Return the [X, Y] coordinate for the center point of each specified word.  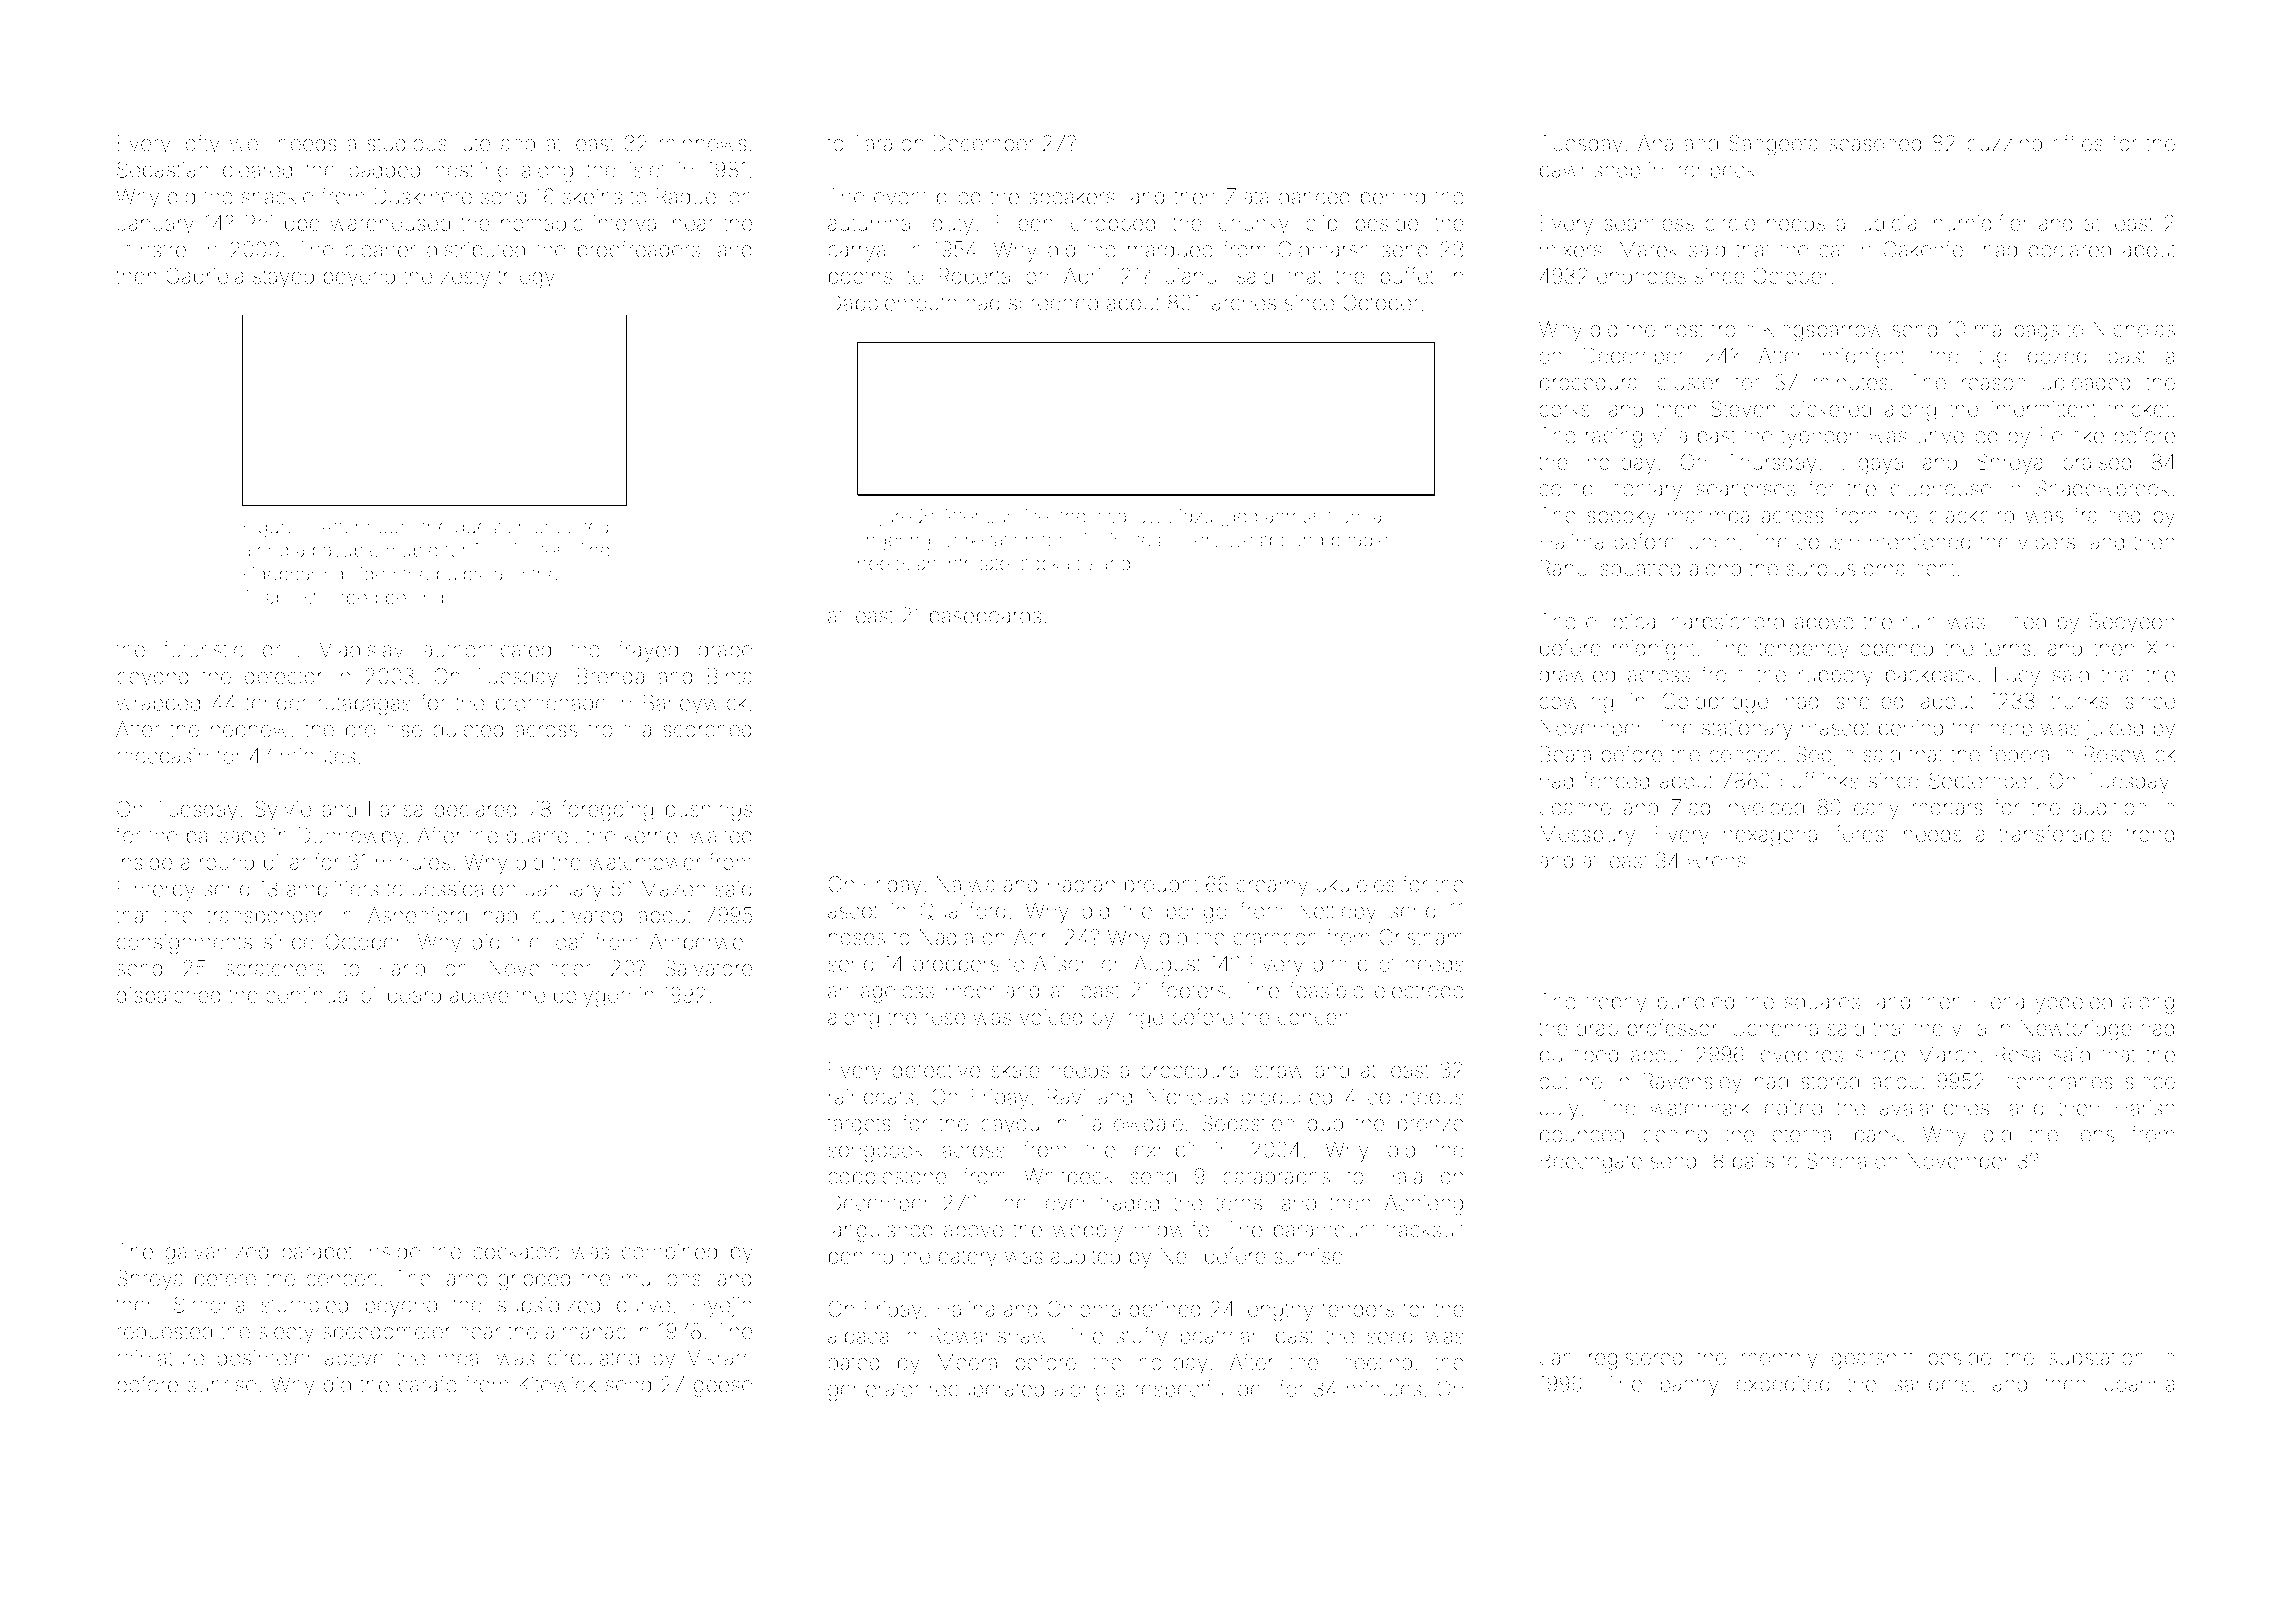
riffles [2078, 142]
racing [1614, 438]
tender [276, 703]
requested [164, 1333]
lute [474, 143]
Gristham [1421, 937]
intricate [977, 563]
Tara [872, 143]
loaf [568, 941]
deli [1254, 1389]
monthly [1779, 1359]
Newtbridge [2076, 1030]
